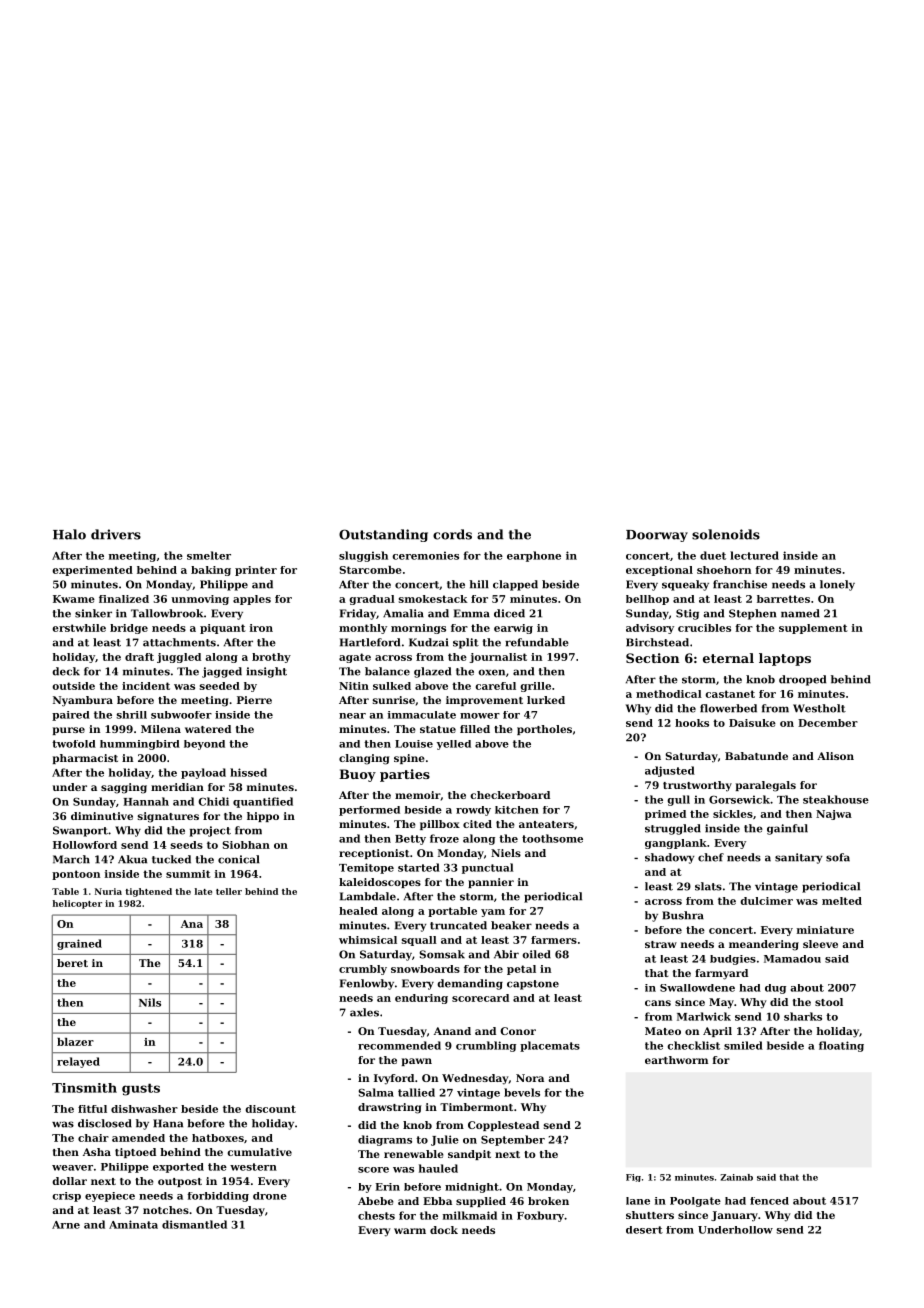  What do you see at coordinates (842, 901) in the screenshot?
I see `melted` at bounding box center [842, 901].
